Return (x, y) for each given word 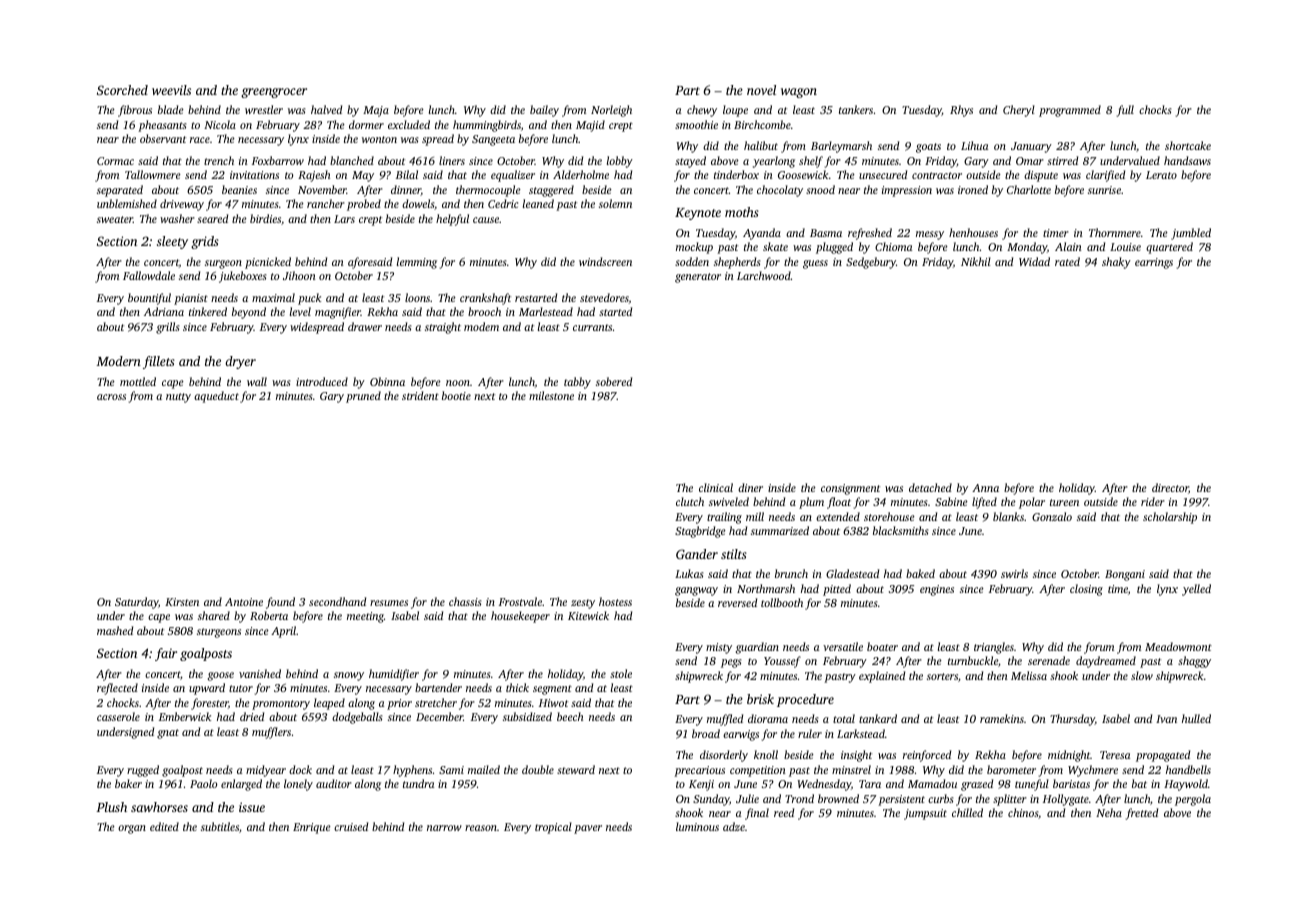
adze (734, 826)
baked (920, 573)
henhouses (973, 232)
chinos (1023, 812)
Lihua (974, 145)
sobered (614, 381)
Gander (697, 554)
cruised (351, 826)
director (1170, 488)
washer (177, 218)
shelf (811, 162)
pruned (363, 397)
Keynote (698, 214)
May (363, 176)
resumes (389, 603)
